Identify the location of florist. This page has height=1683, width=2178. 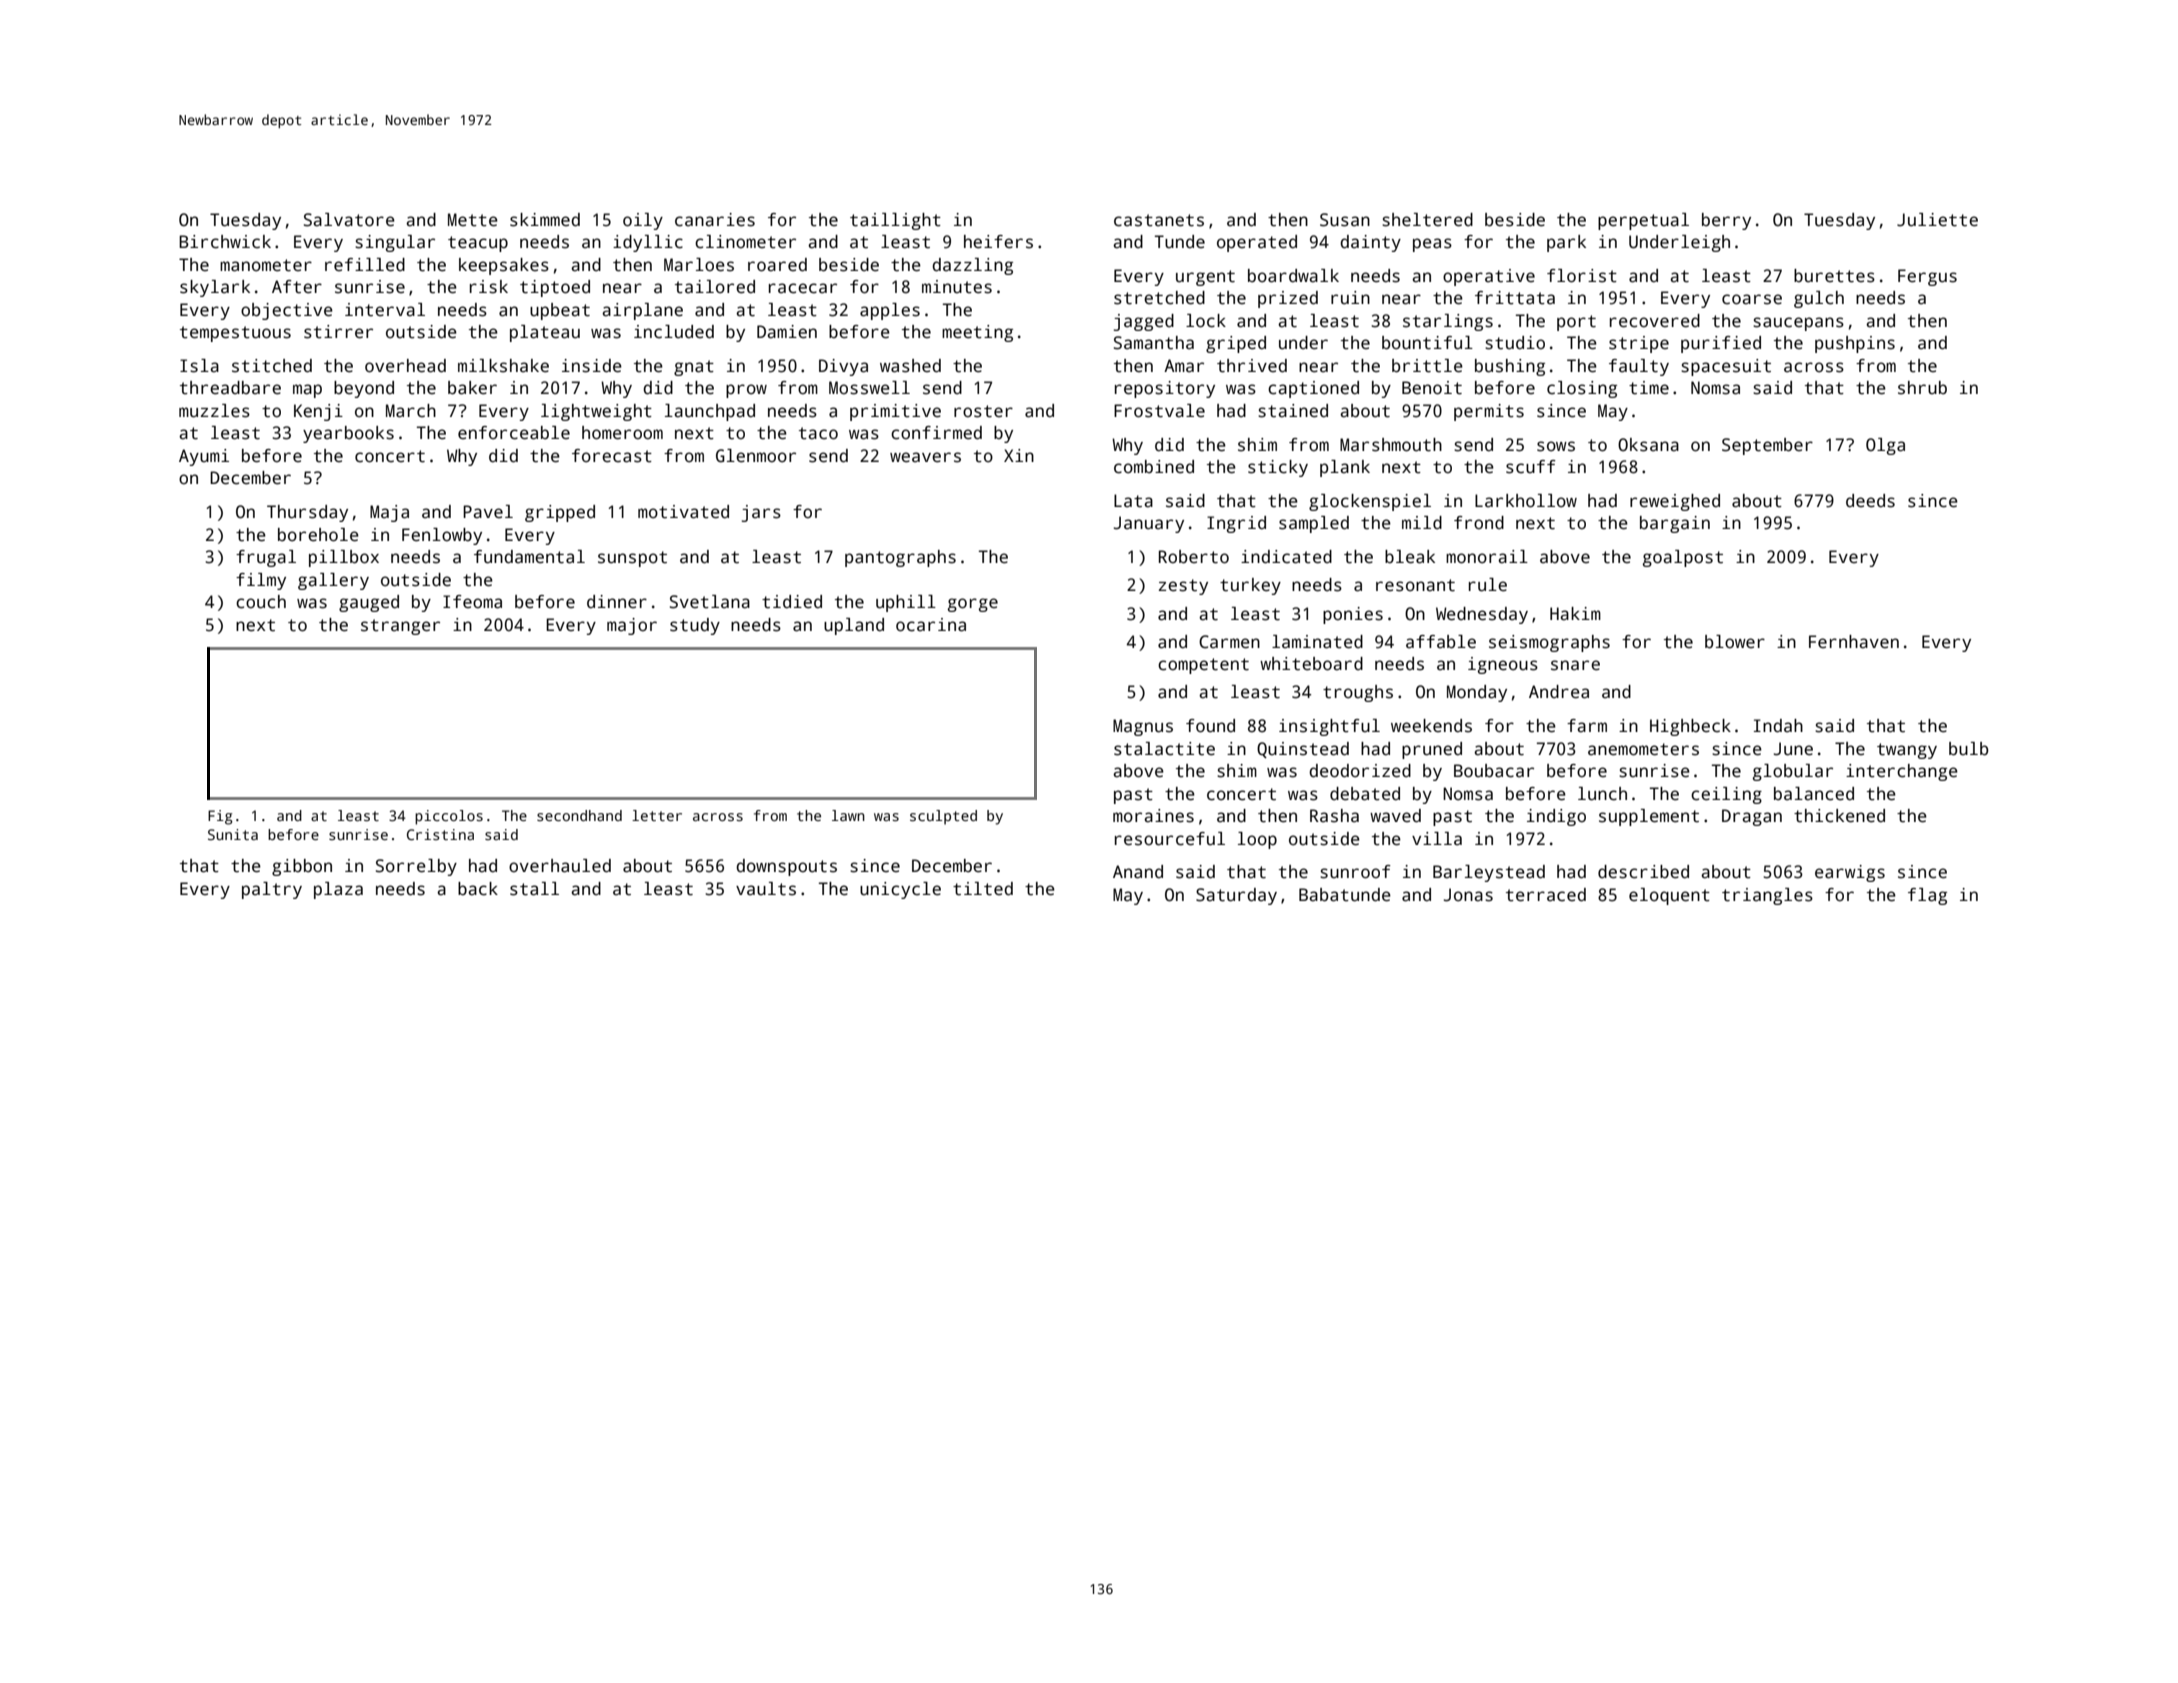
(1582, 276).
